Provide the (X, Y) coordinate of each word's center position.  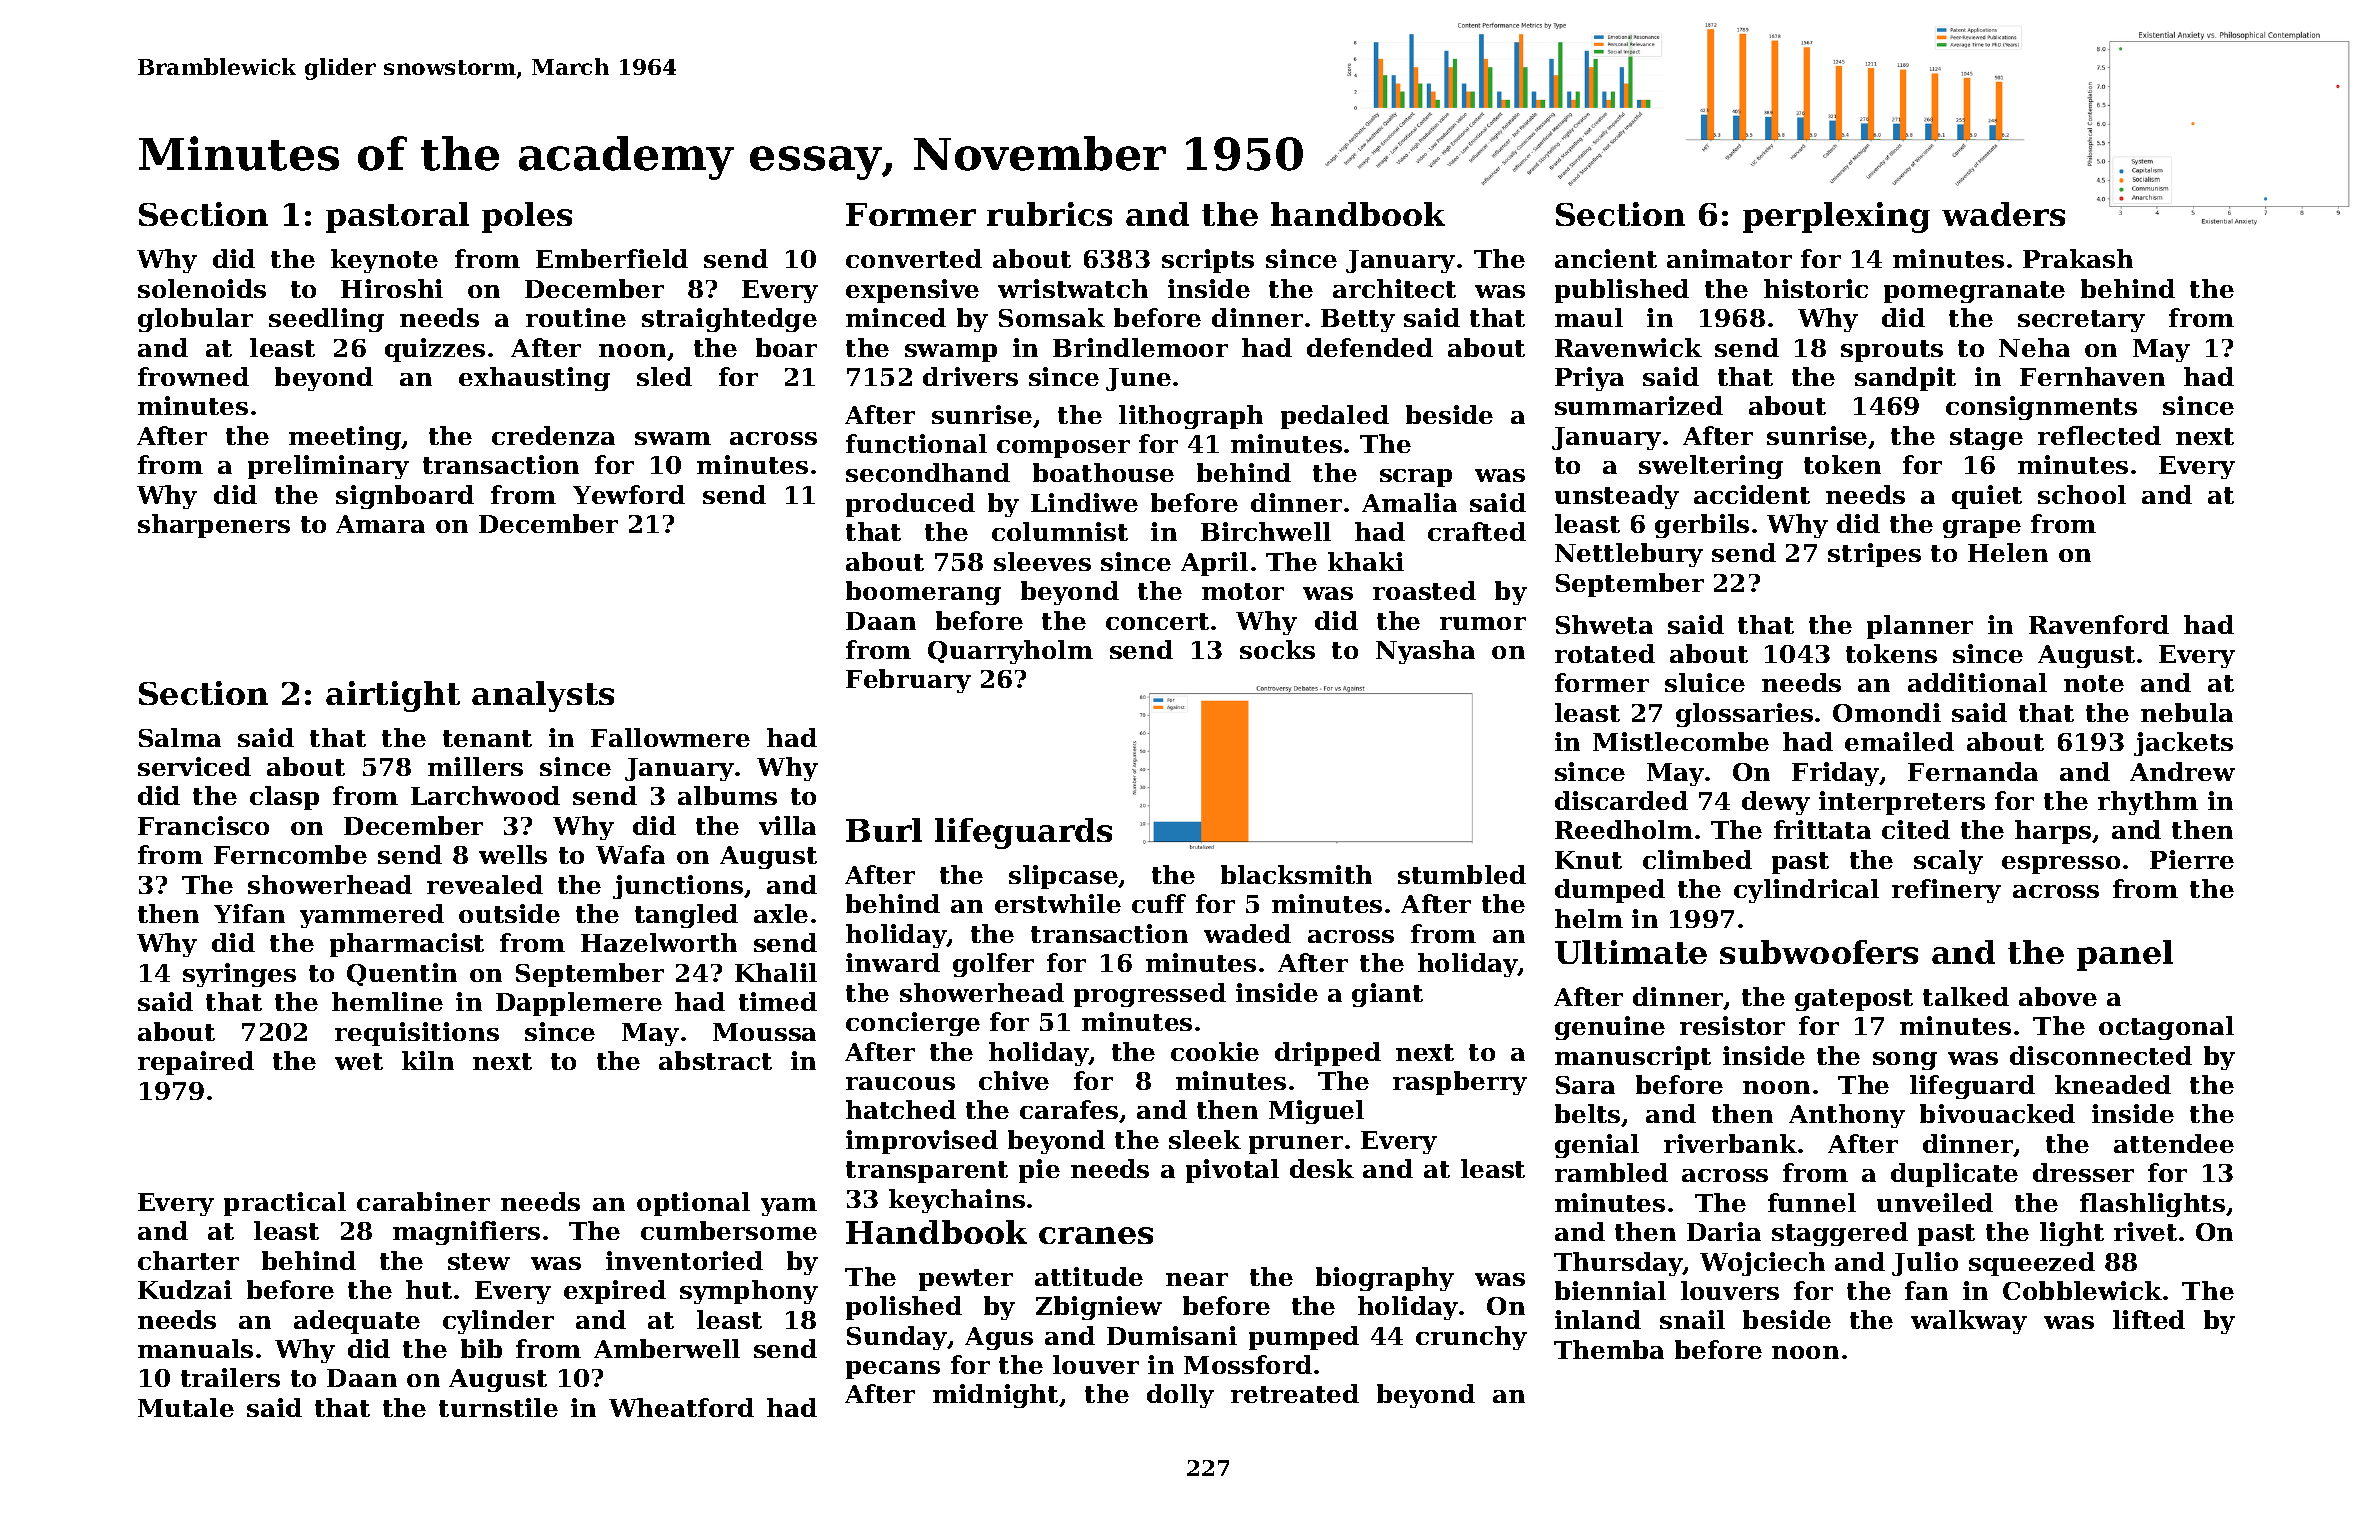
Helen (2008, 552)
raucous (900, 1083)
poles (527, 217)
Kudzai (185, 1289)
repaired (196, 1063)
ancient (1606, 258)
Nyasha (1425, 652)
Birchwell (1266, 531)
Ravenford (2099, 624)
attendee (2174, 1143)
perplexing (1836, 217)
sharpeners (214, 526)
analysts (543, 696)
